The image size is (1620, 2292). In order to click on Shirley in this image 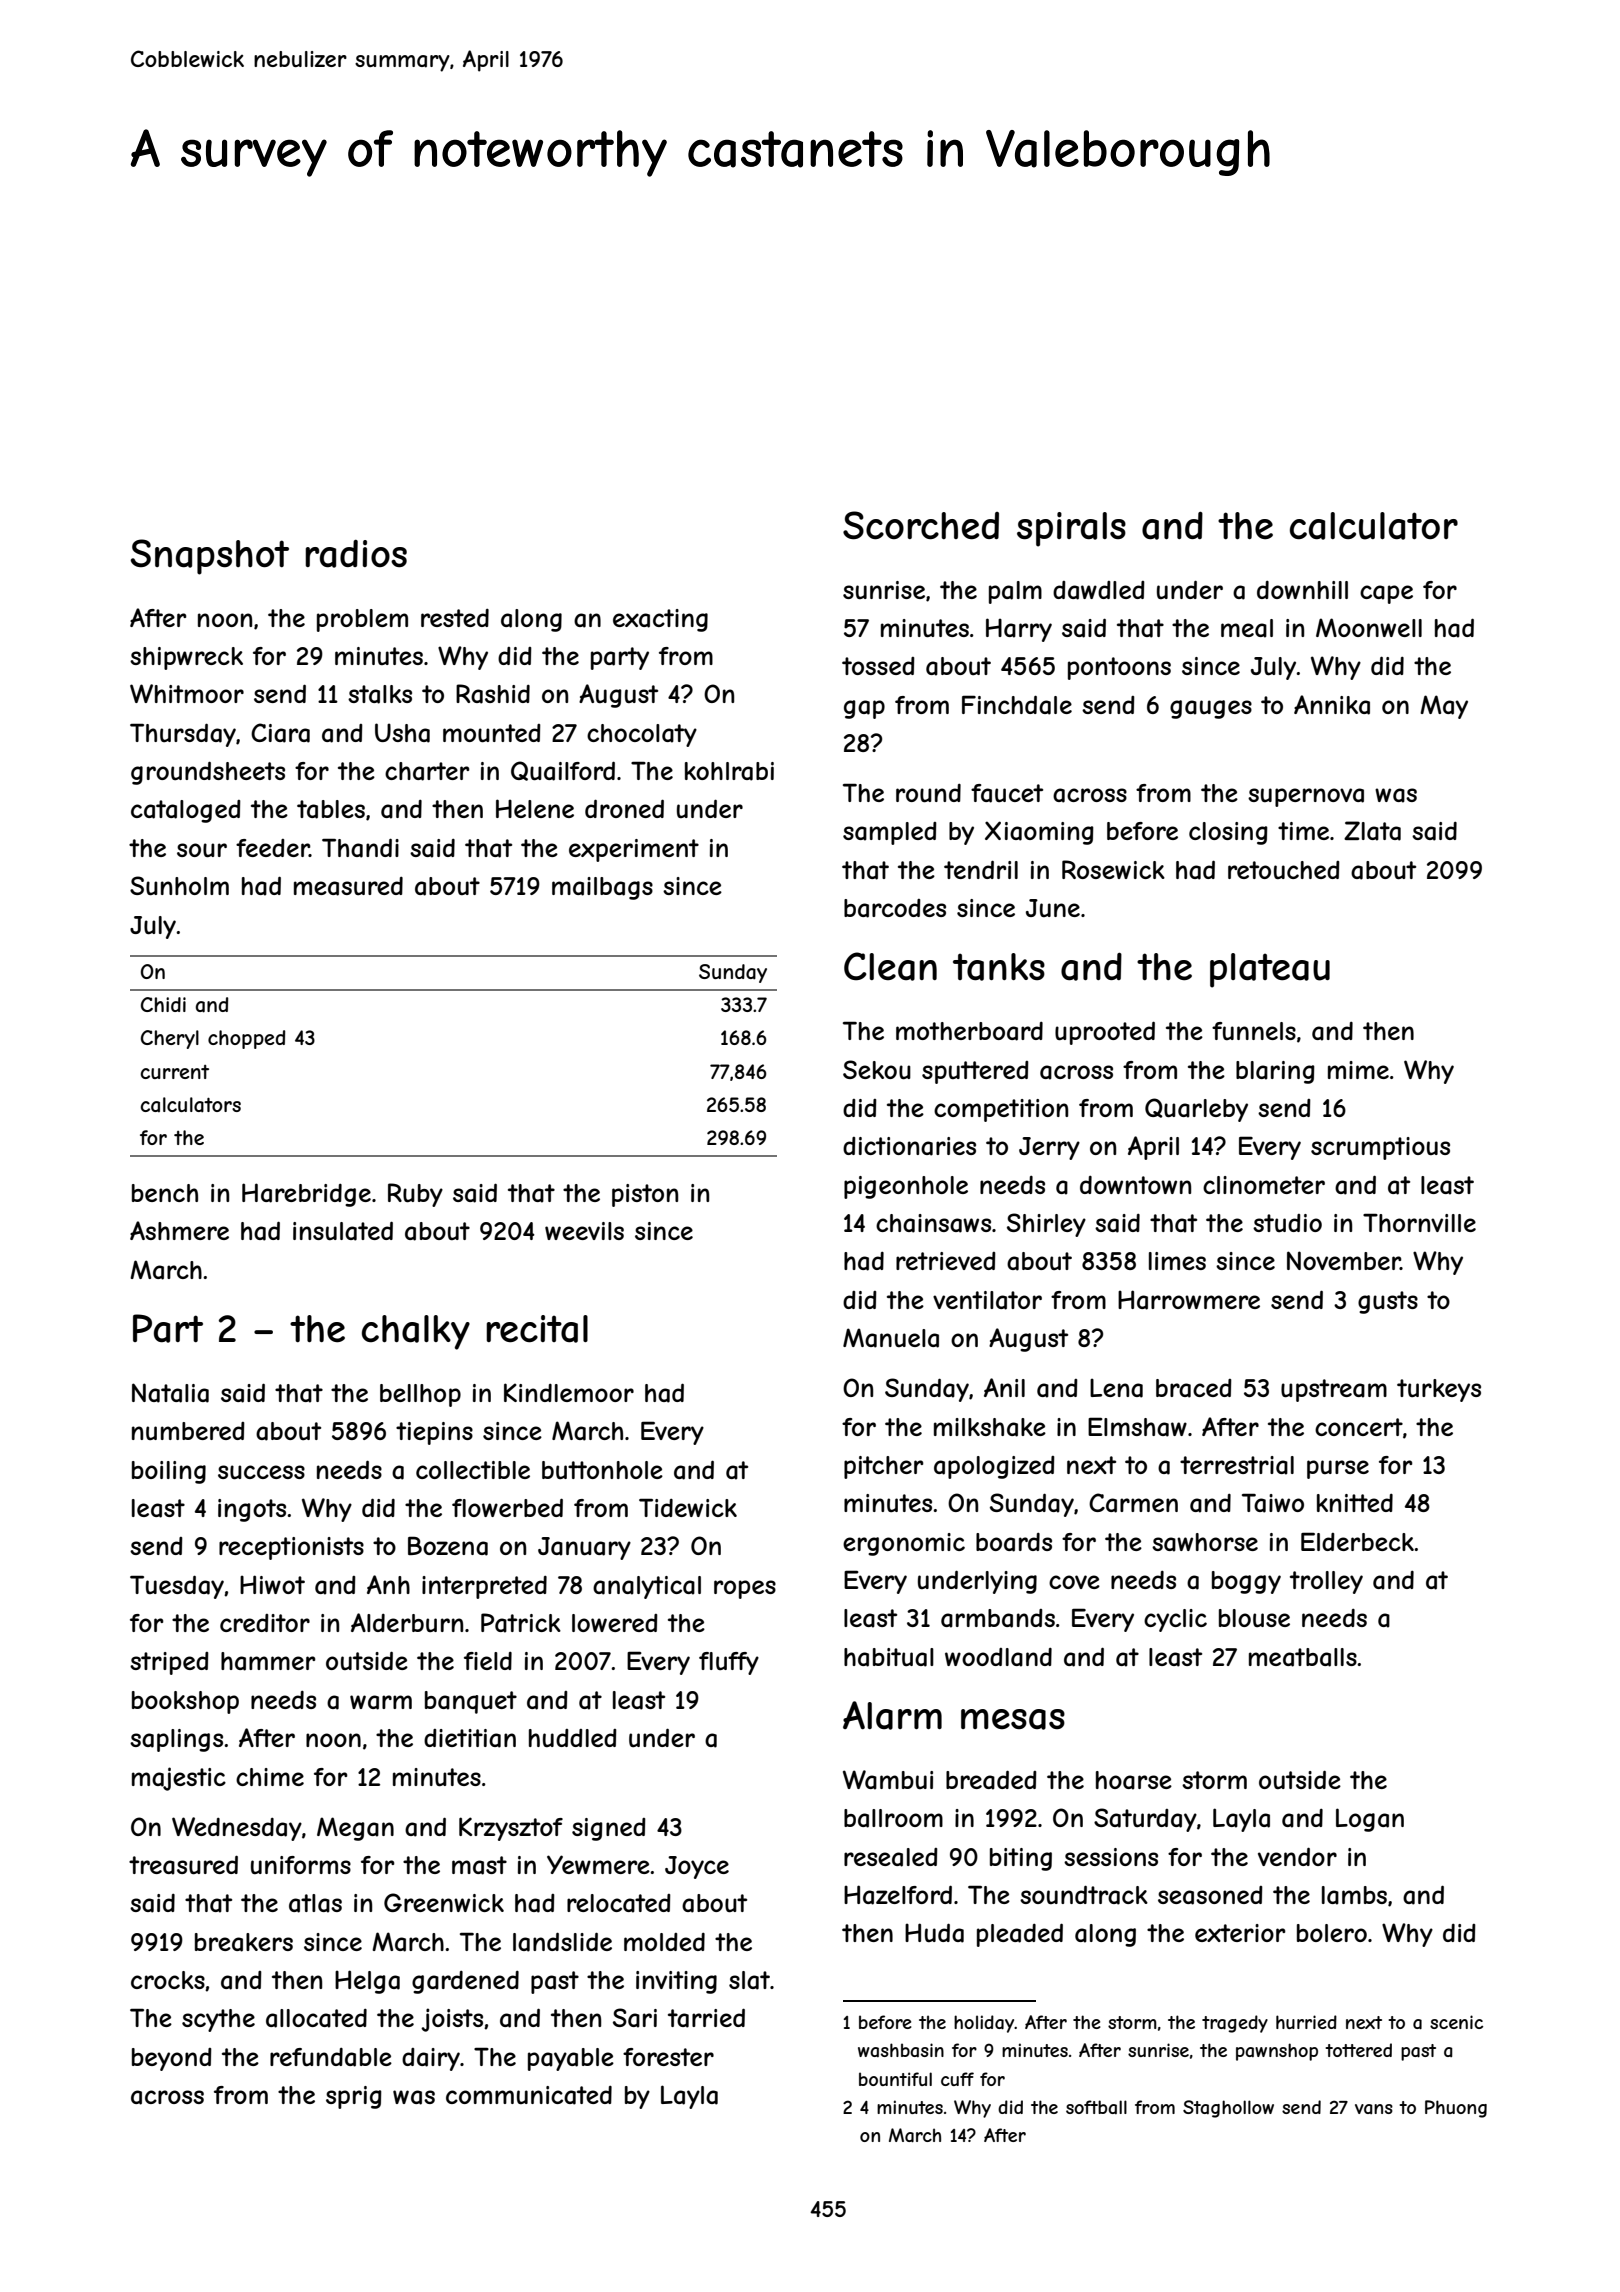, I will do `click(1046, 1225)`.
